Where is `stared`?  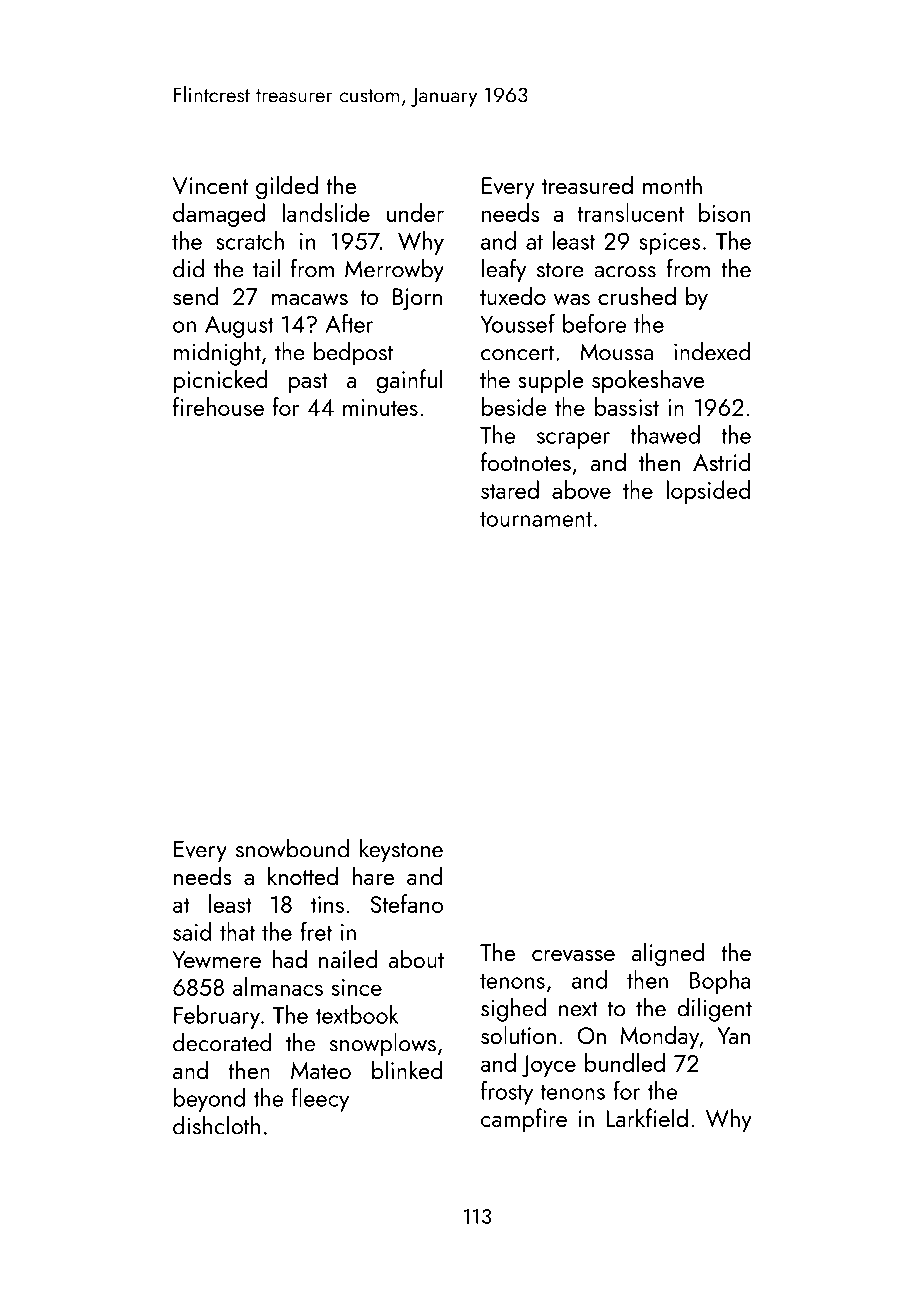
stared is located at coordinates (510, 489).
